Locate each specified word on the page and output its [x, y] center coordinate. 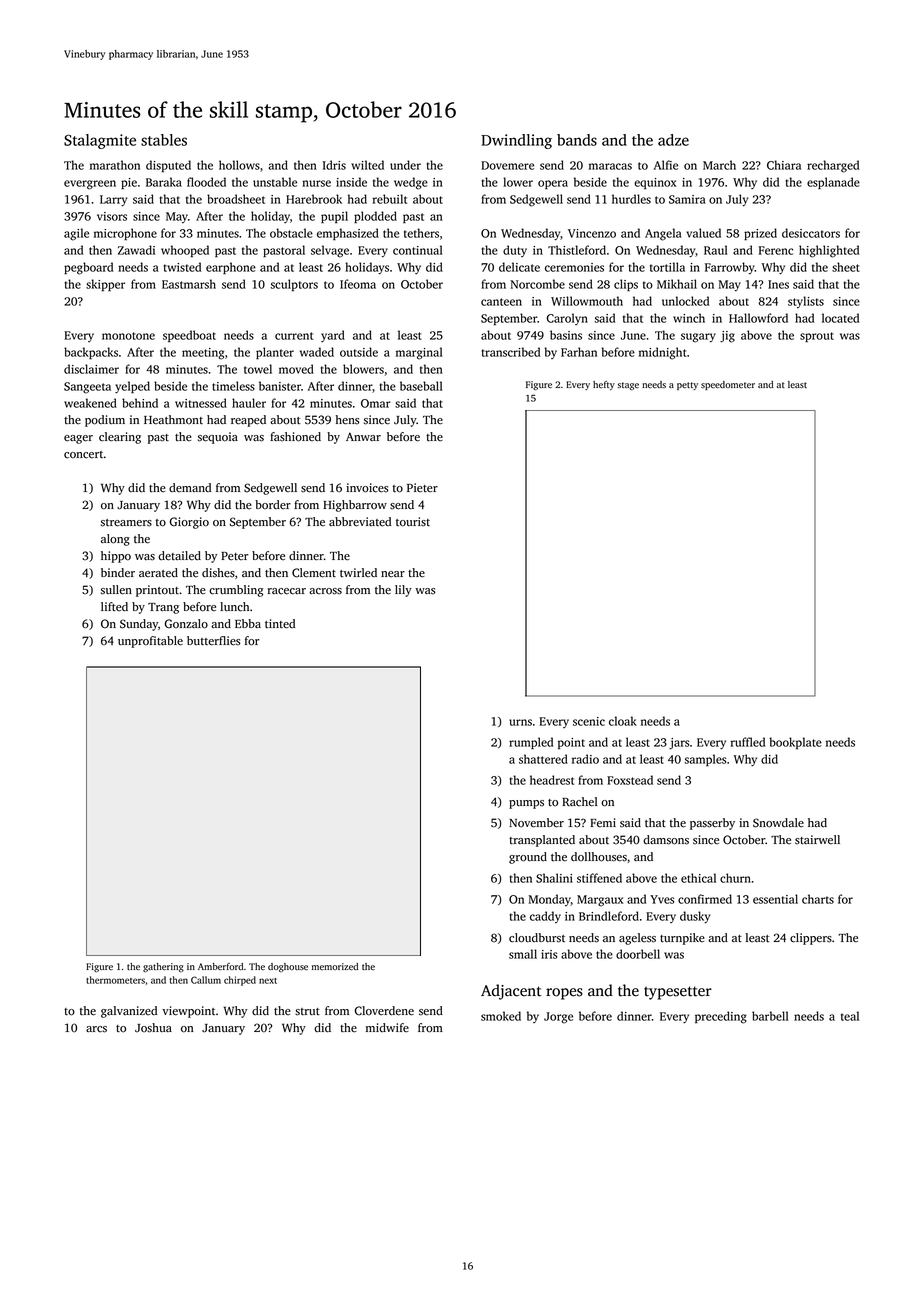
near [393, 574]
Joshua [153, 1028]
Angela [663, 234]
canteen [501, 302]
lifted [114, 607]
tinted [280, 624]
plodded [375, 217]
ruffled [747, 742]
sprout [817, 337]
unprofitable [150, 642]
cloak [623, 721]
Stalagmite [100, 141]
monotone [128, 336]
